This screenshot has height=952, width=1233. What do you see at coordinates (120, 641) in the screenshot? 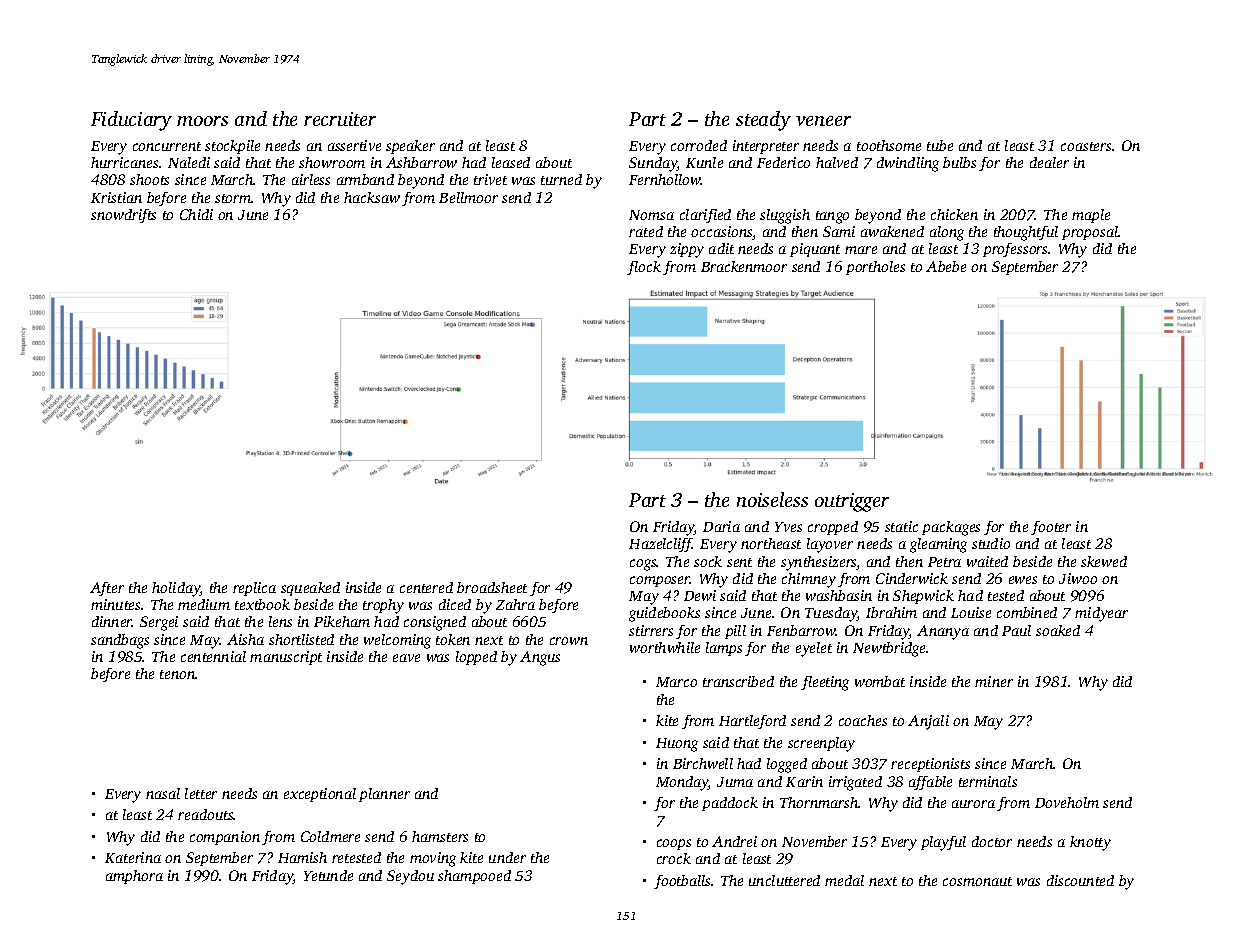
I see `sandbags` at bounding box center [120, 641].
